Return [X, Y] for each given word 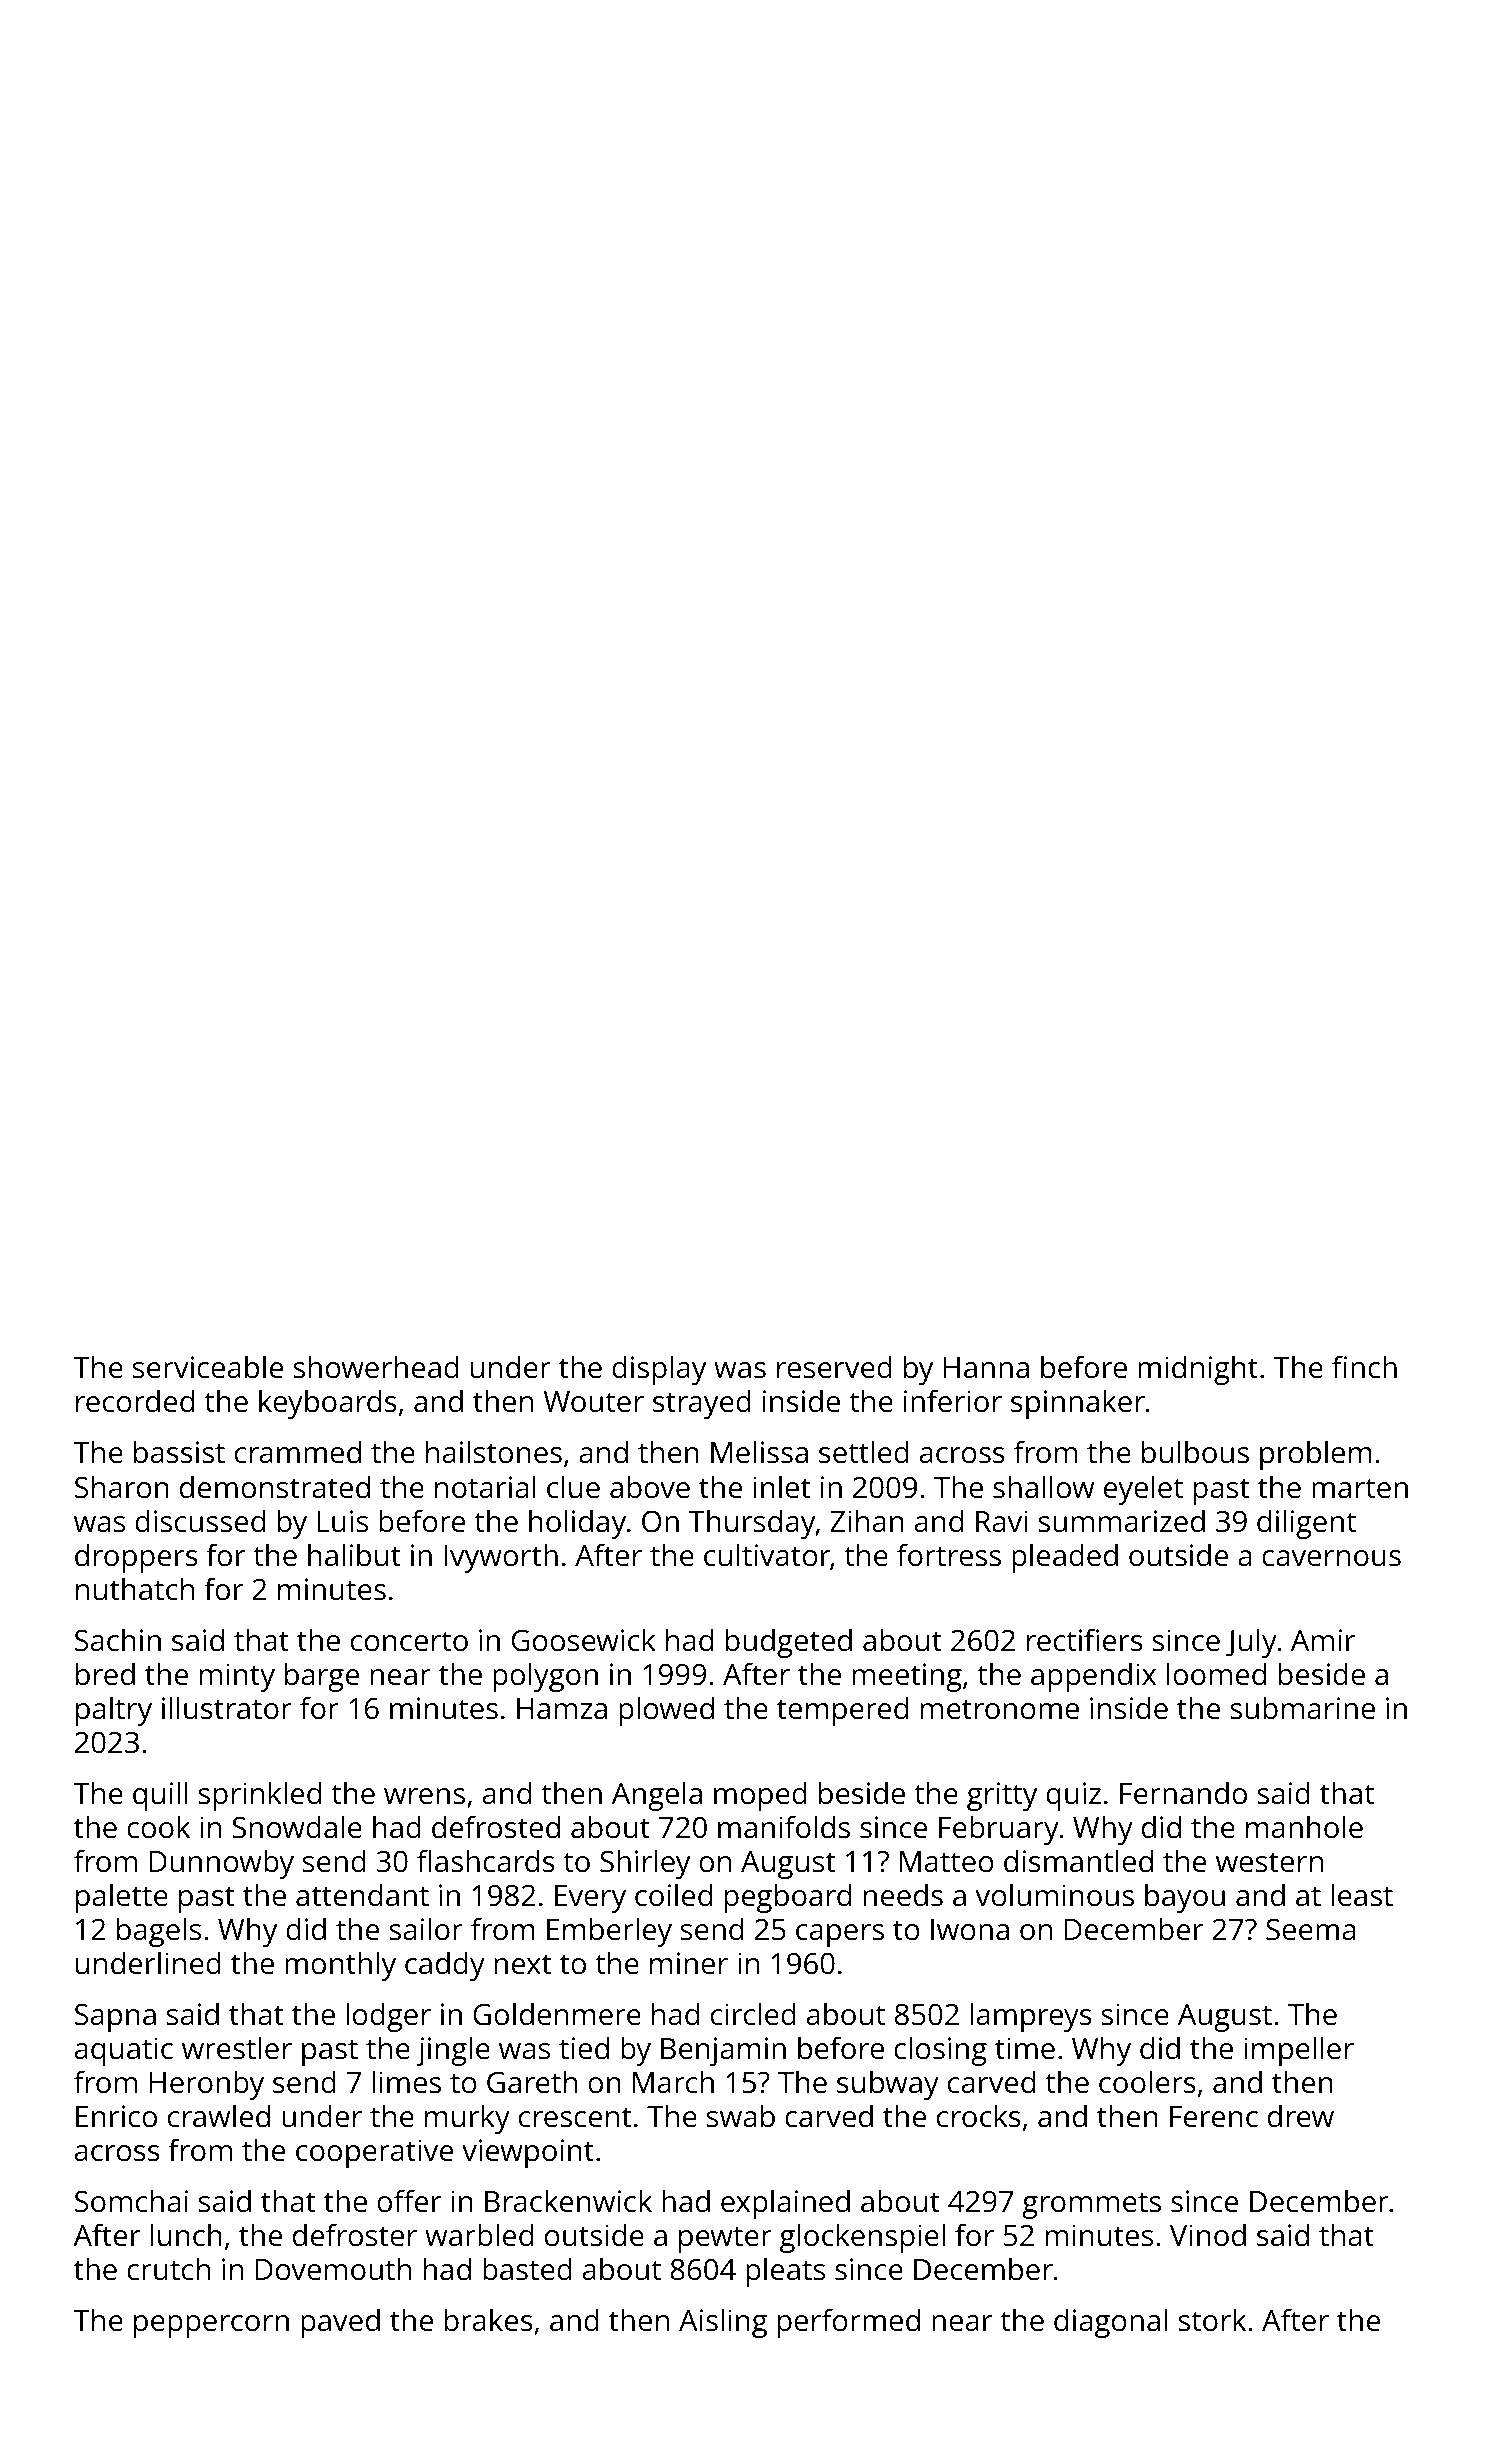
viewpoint [528, 2153]
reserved [834, 1367]
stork [1212, 2320]
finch [1364, 1367]
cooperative [374, 2153]
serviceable [208, 1367]
